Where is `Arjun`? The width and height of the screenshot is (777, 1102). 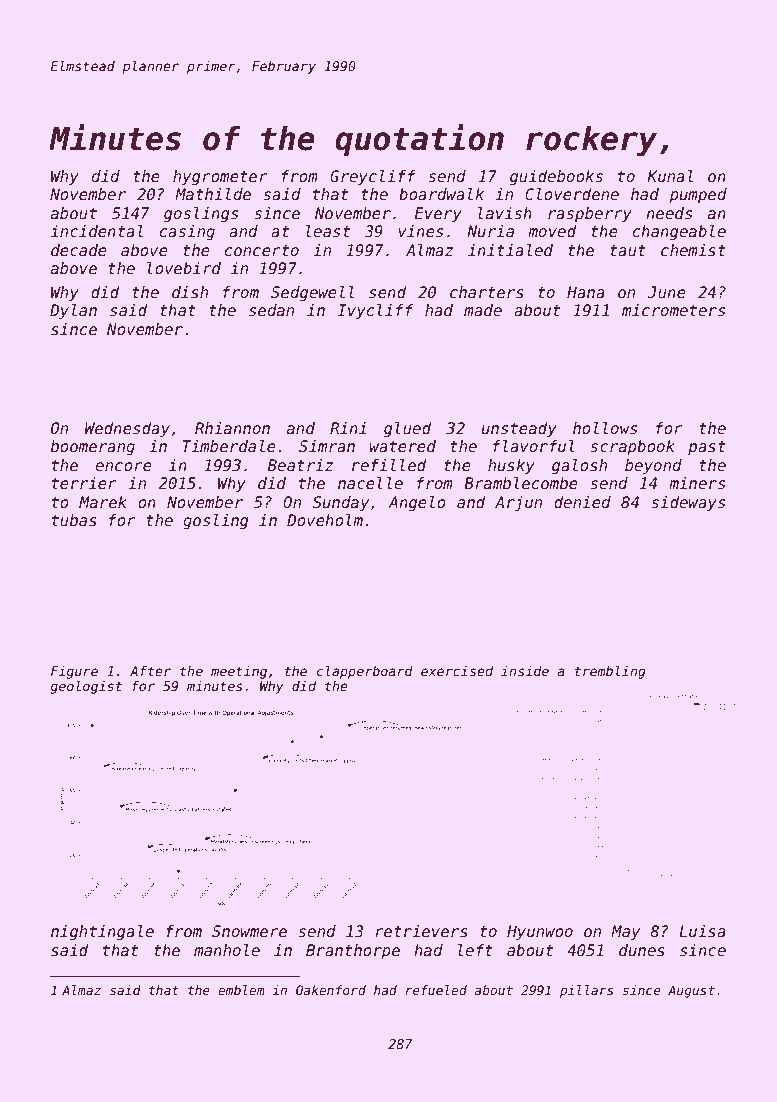 Arjun is located at coordinates (518, 503).
